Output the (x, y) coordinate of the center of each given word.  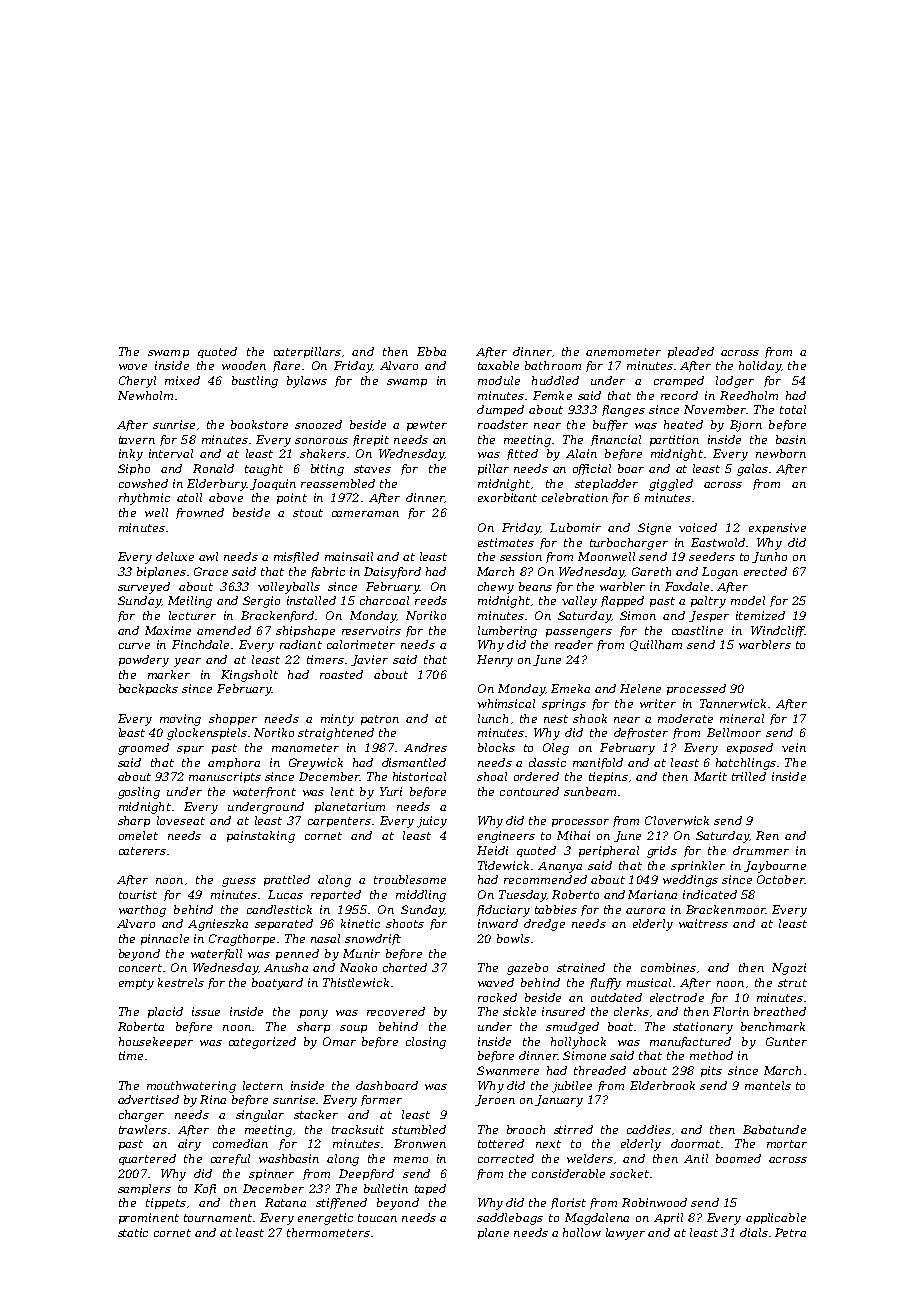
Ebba (431, 351)
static (133, 1232)
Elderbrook (662, 1085)
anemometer (623, 352)
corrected (506, 1158)
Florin (731, 1011)
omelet (138, 835)
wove (133, 367)
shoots (405, 923)
